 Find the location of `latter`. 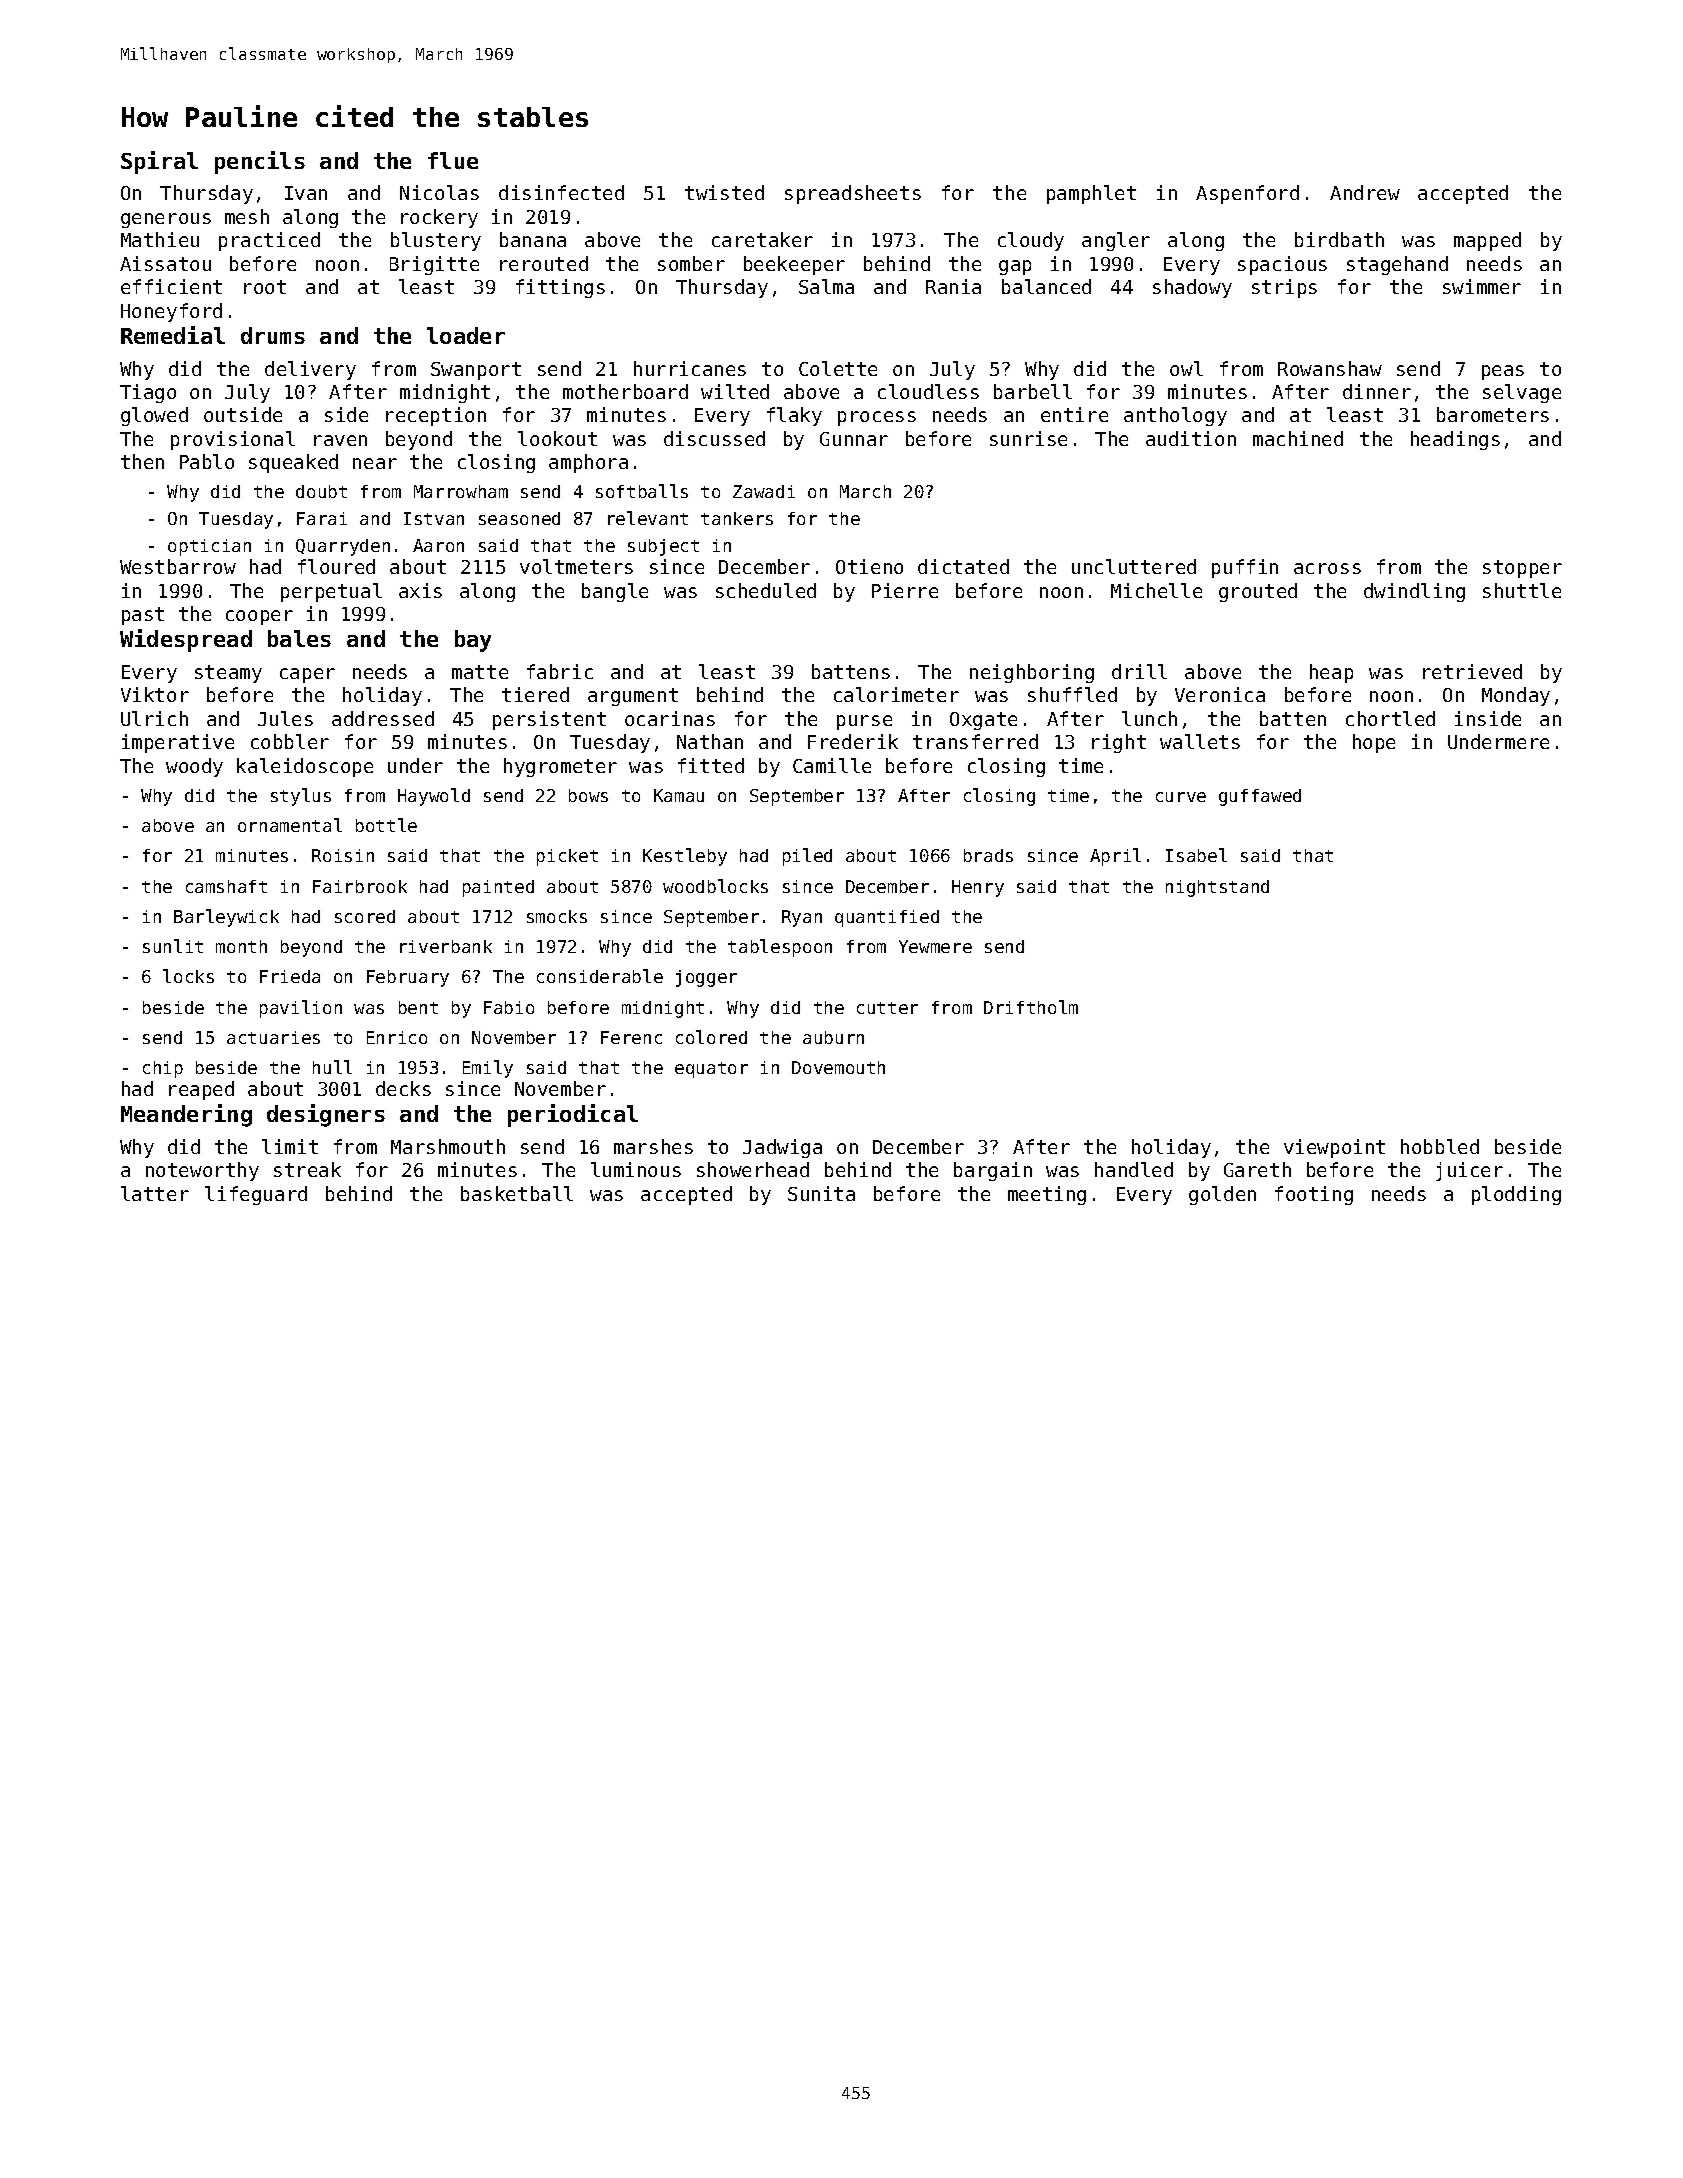

latter is located at coordinates (155, 1193).
